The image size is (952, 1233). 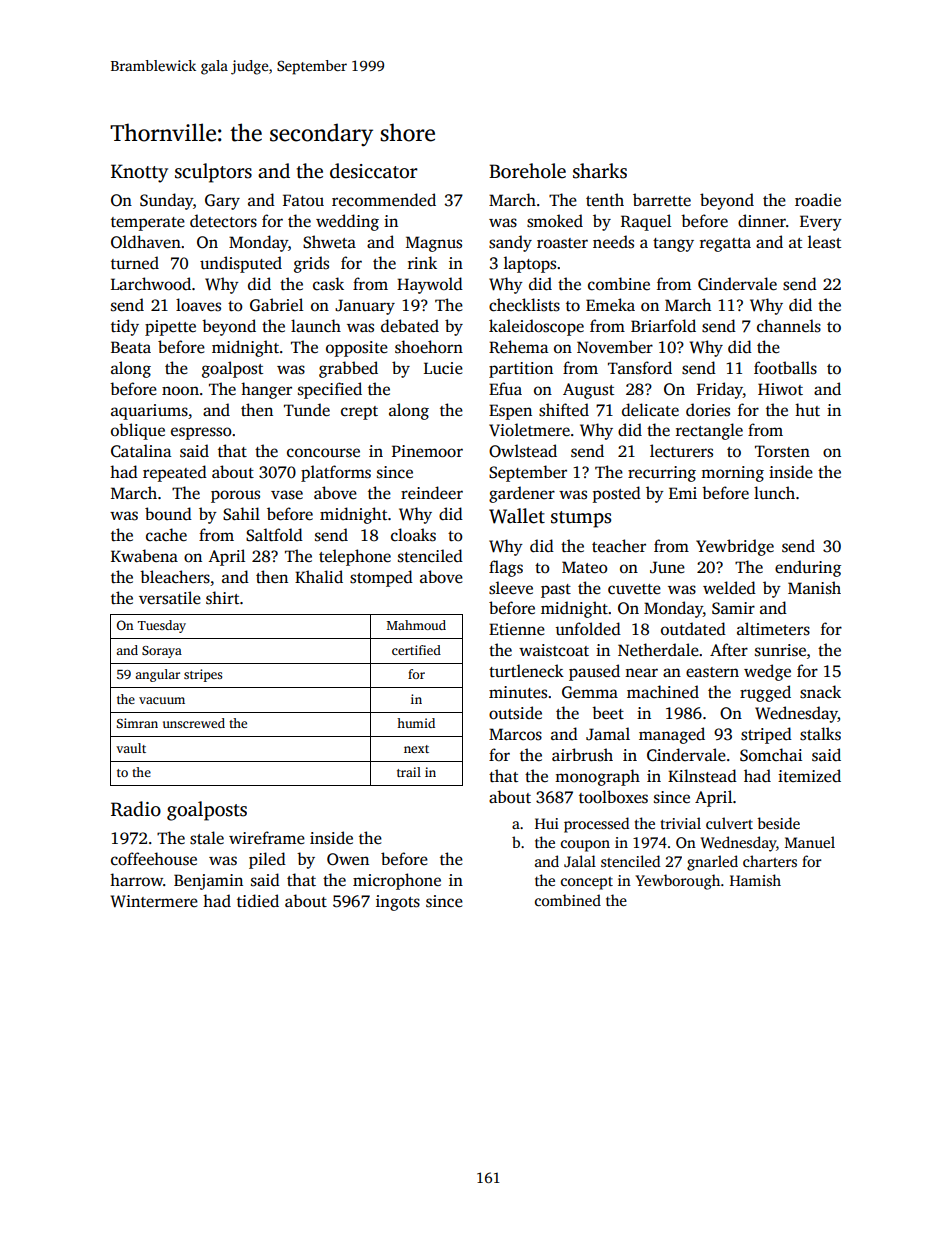 I want to click on Fatou, so click(x=303, y=200).
